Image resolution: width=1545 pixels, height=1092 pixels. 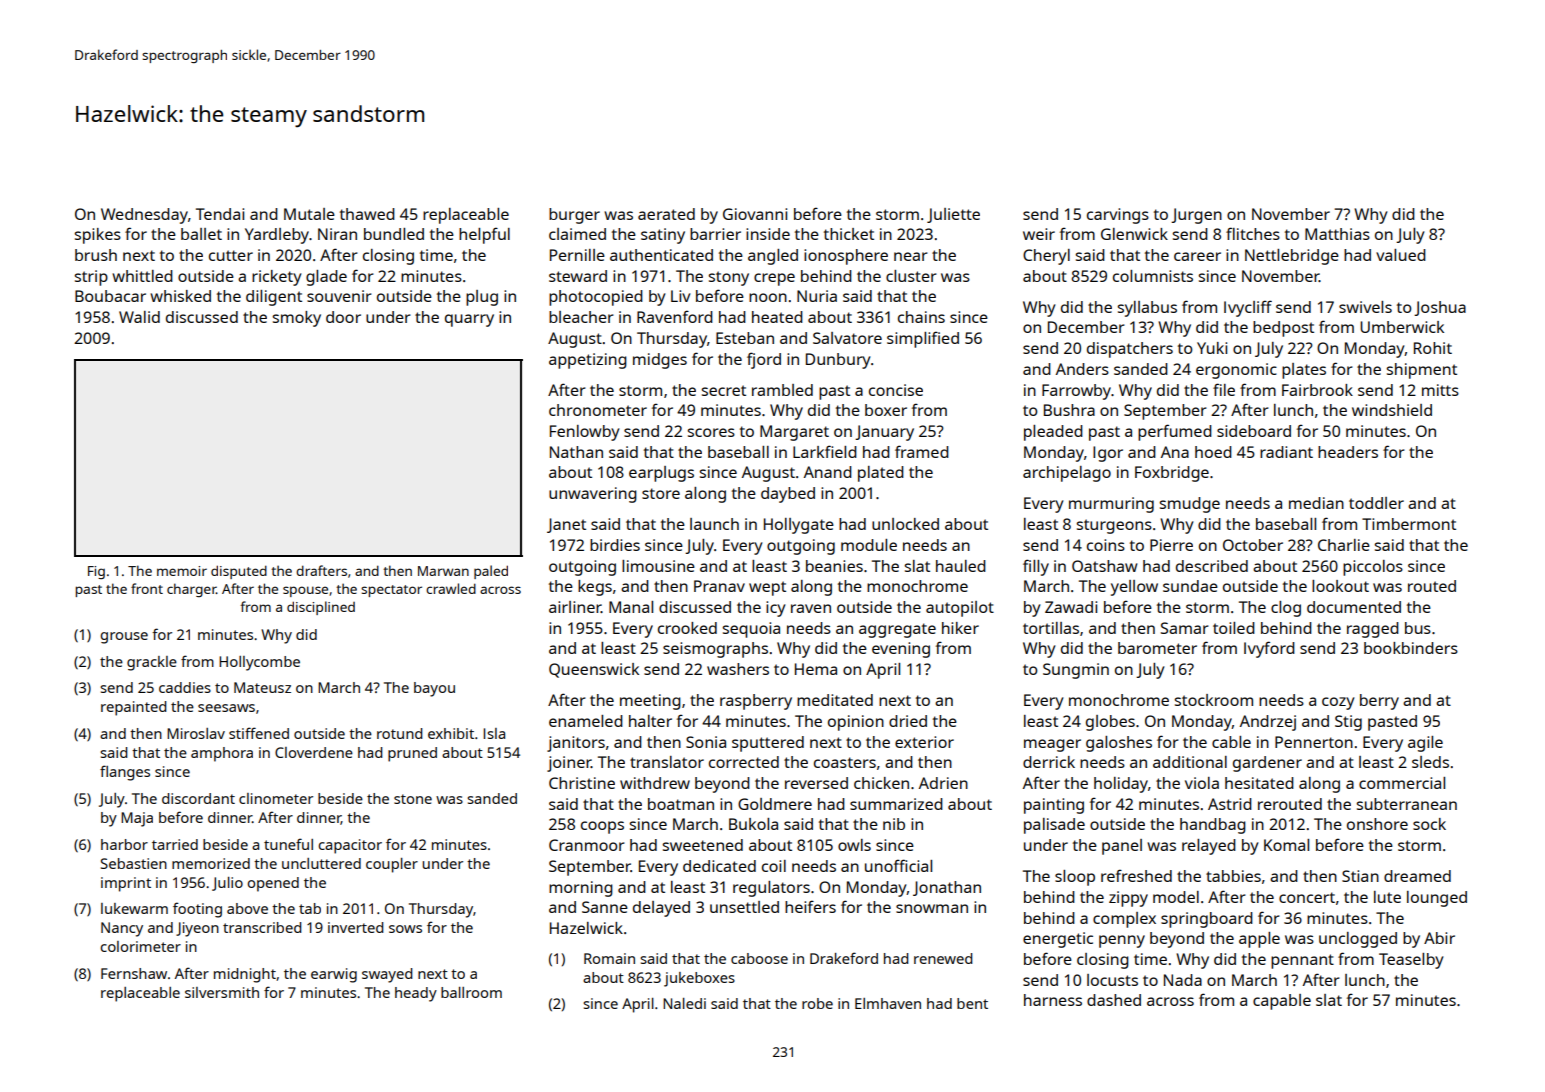 I want to click on Abir, so click(x=1439, y=938).
